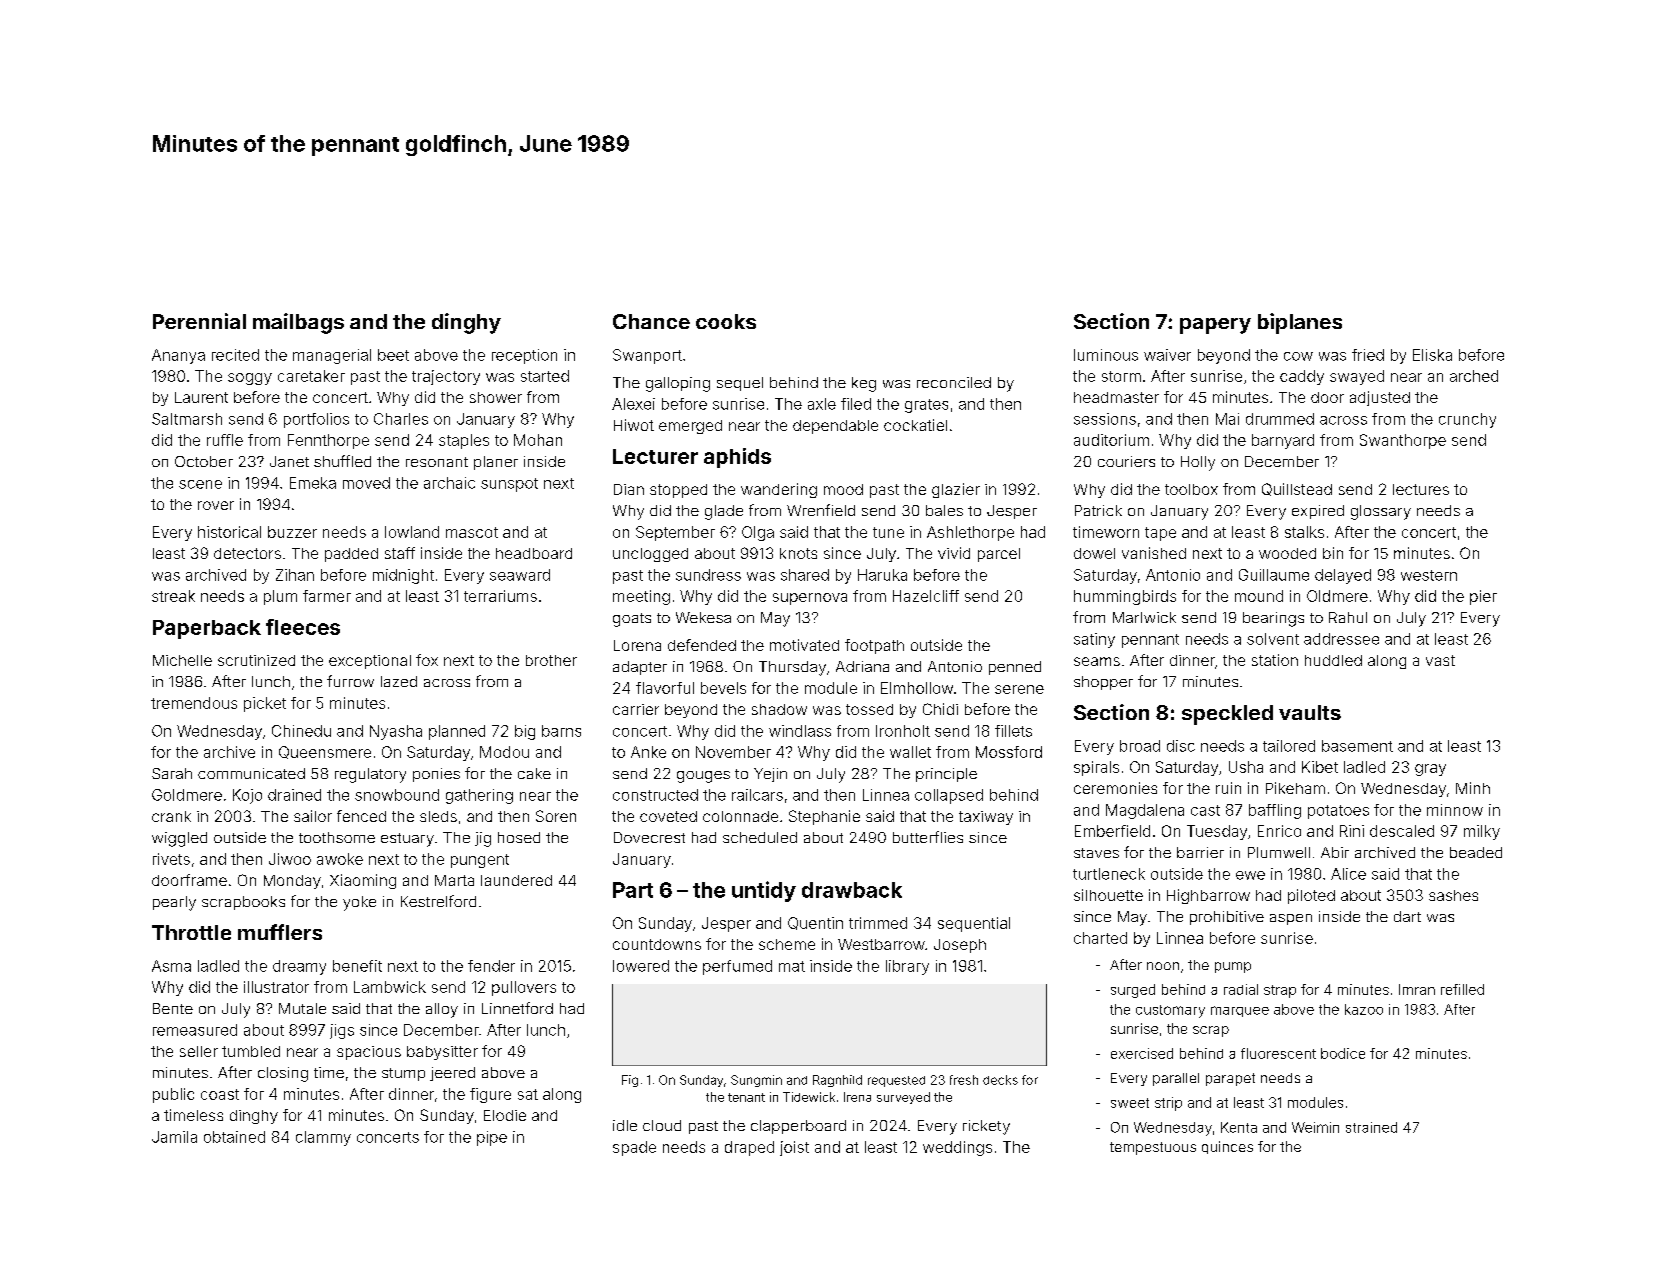 This image has width=1659, height=1282. What do you see at coordinates (1300, 323) in the image?
I see `biplanes` at bounding box center [1300, 323].
